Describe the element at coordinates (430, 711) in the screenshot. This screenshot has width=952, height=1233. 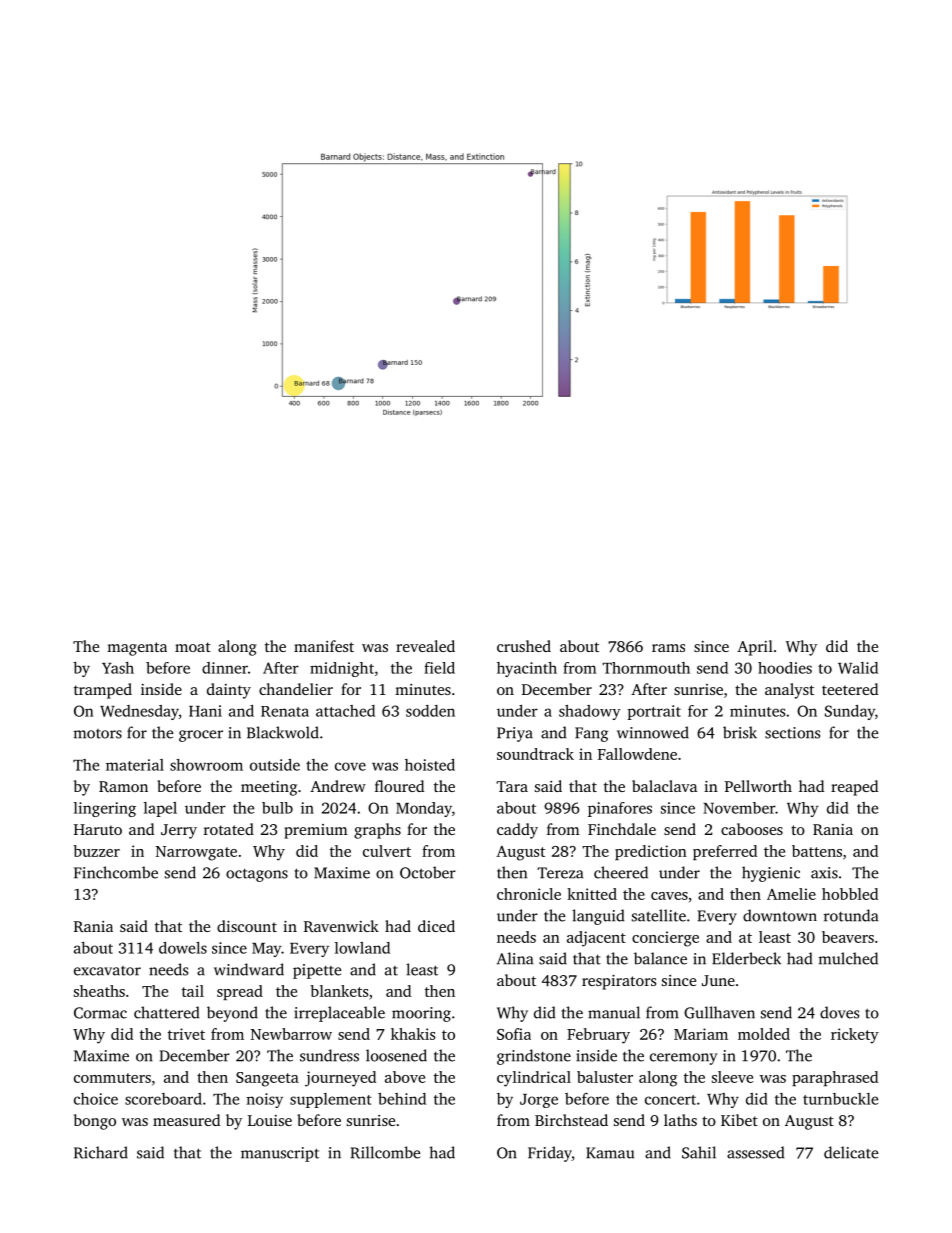
I see `sodden` at that location.
